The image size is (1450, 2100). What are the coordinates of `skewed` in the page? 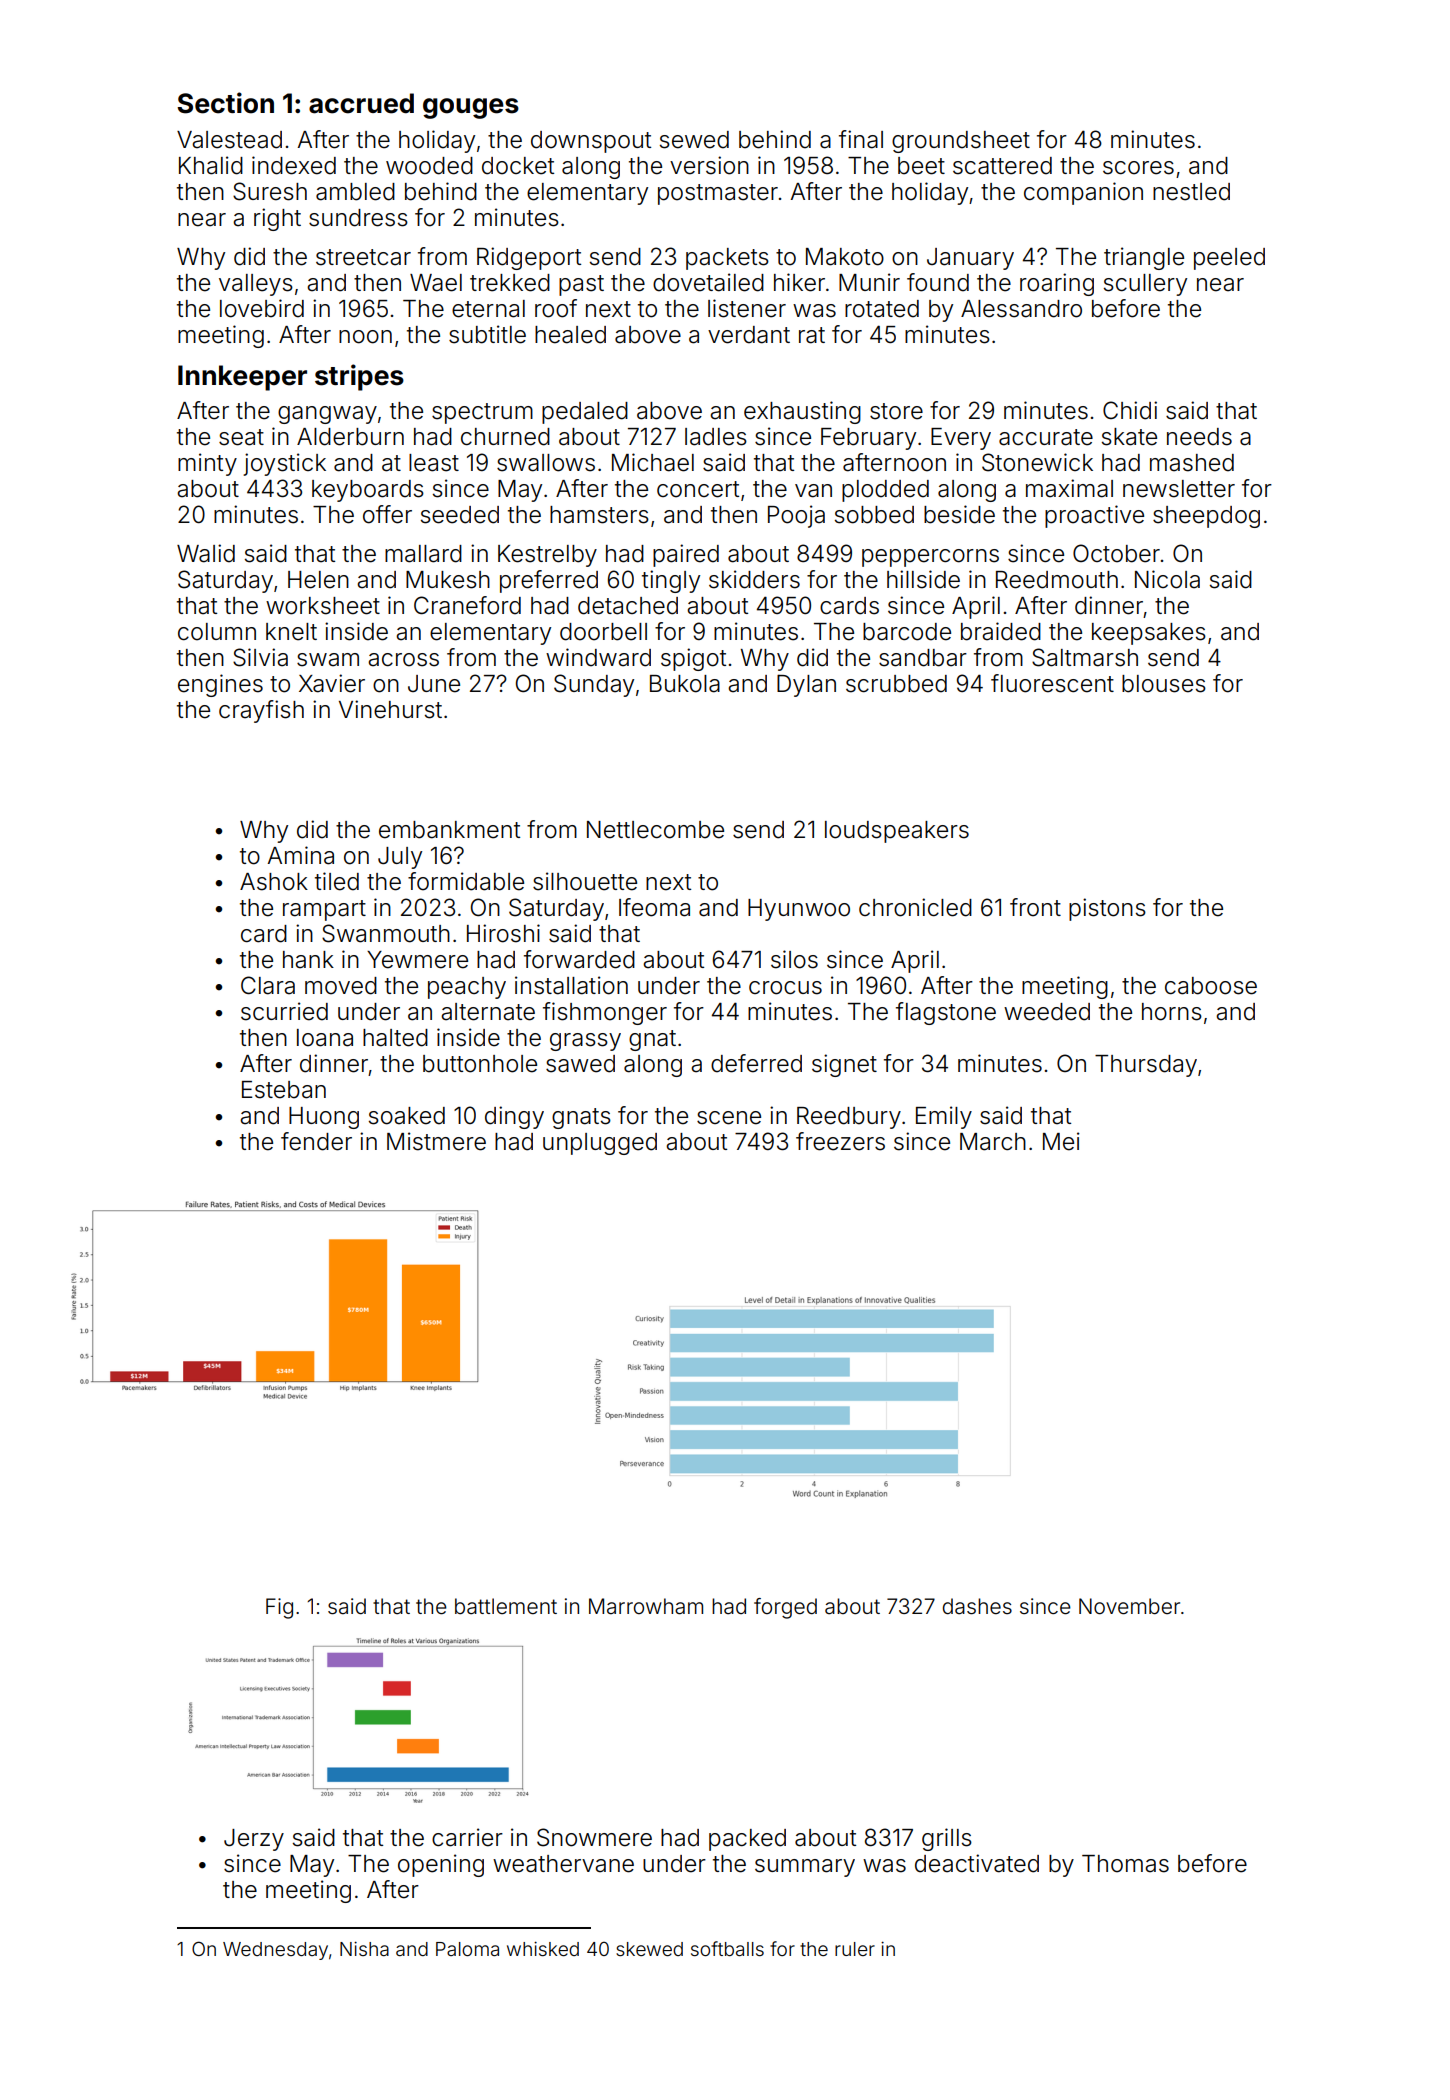 It's located at (649, 1949).
